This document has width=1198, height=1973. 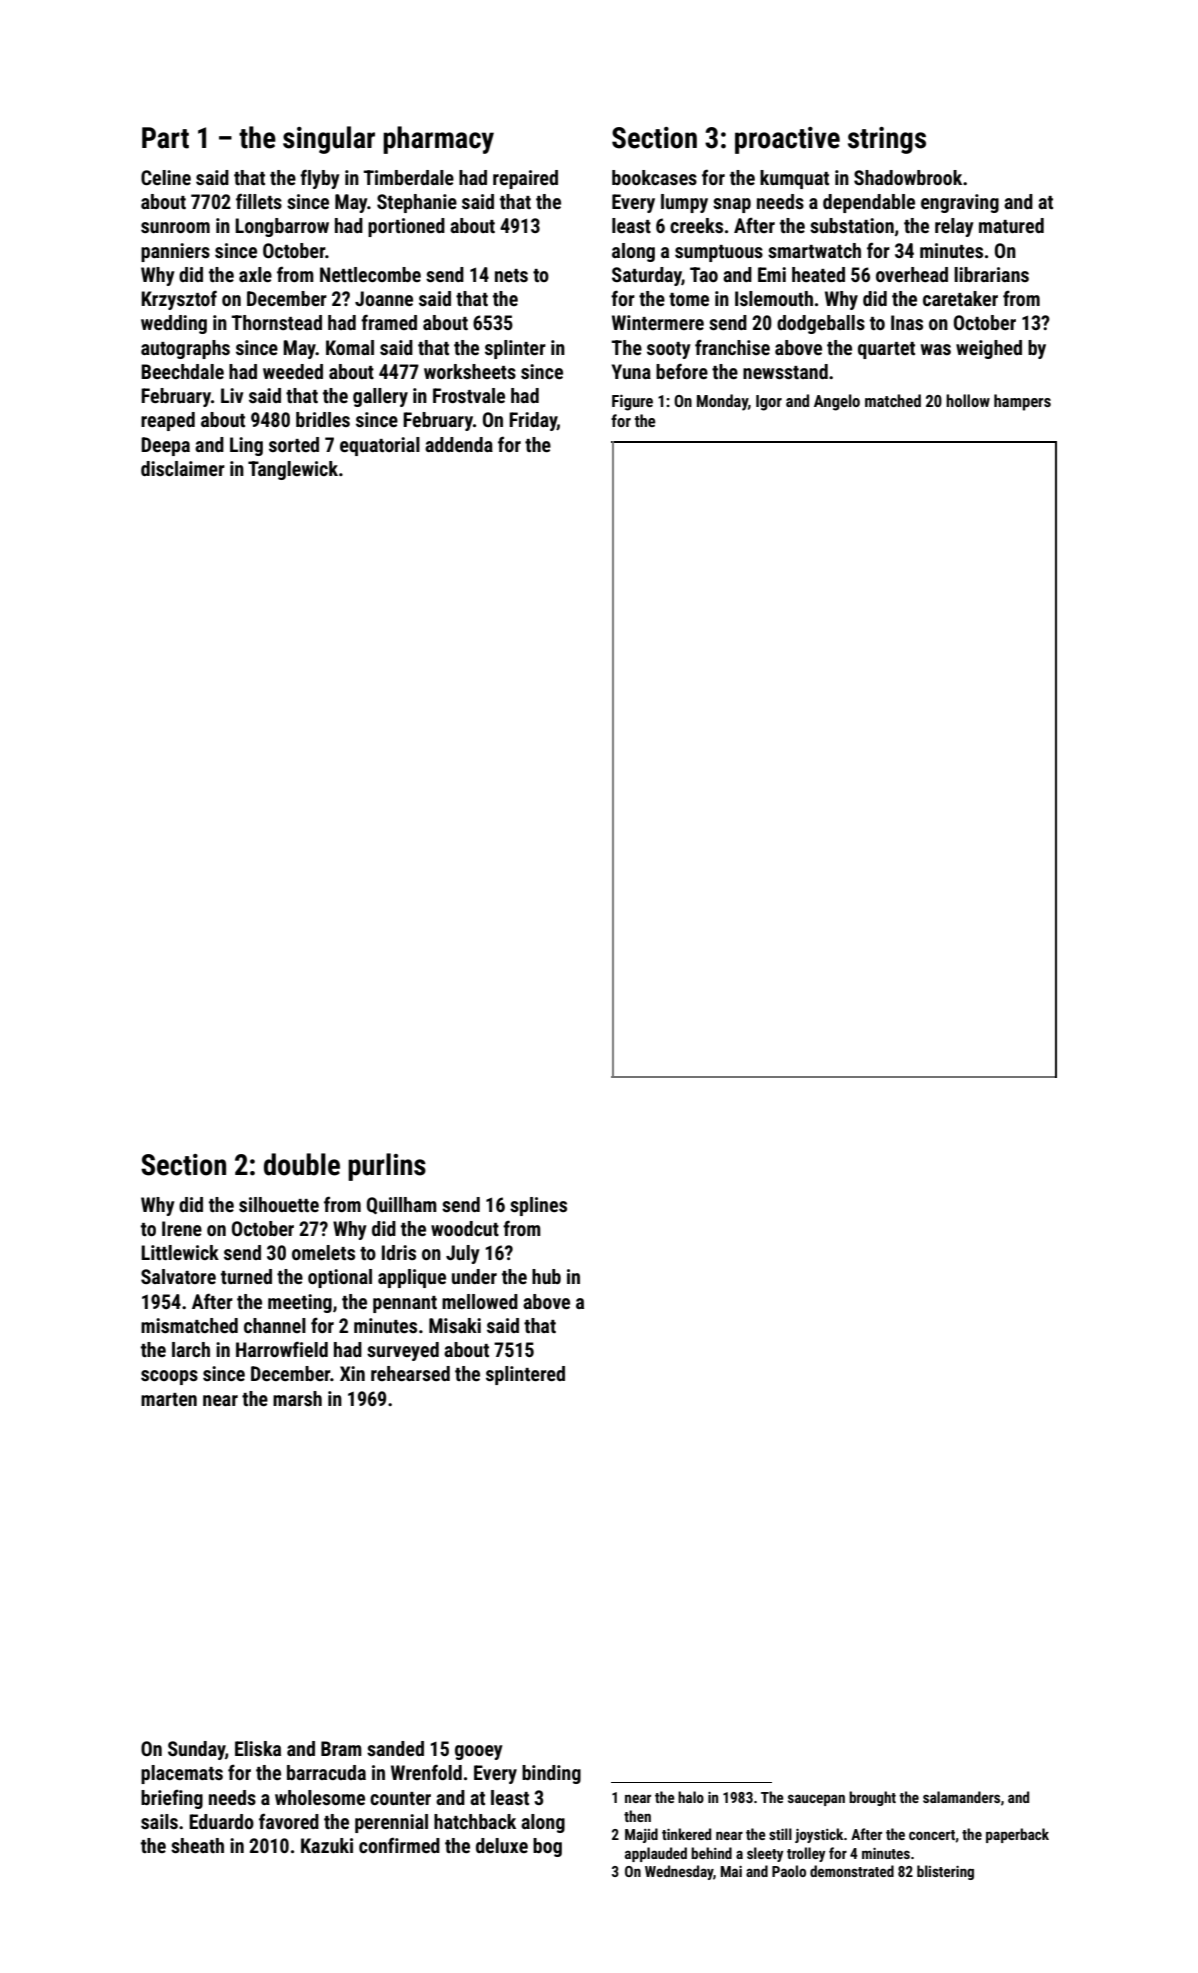 What do you see at coordinates (907, 322) in the document?
I see `Inas` at bounding box center [907, 322].
